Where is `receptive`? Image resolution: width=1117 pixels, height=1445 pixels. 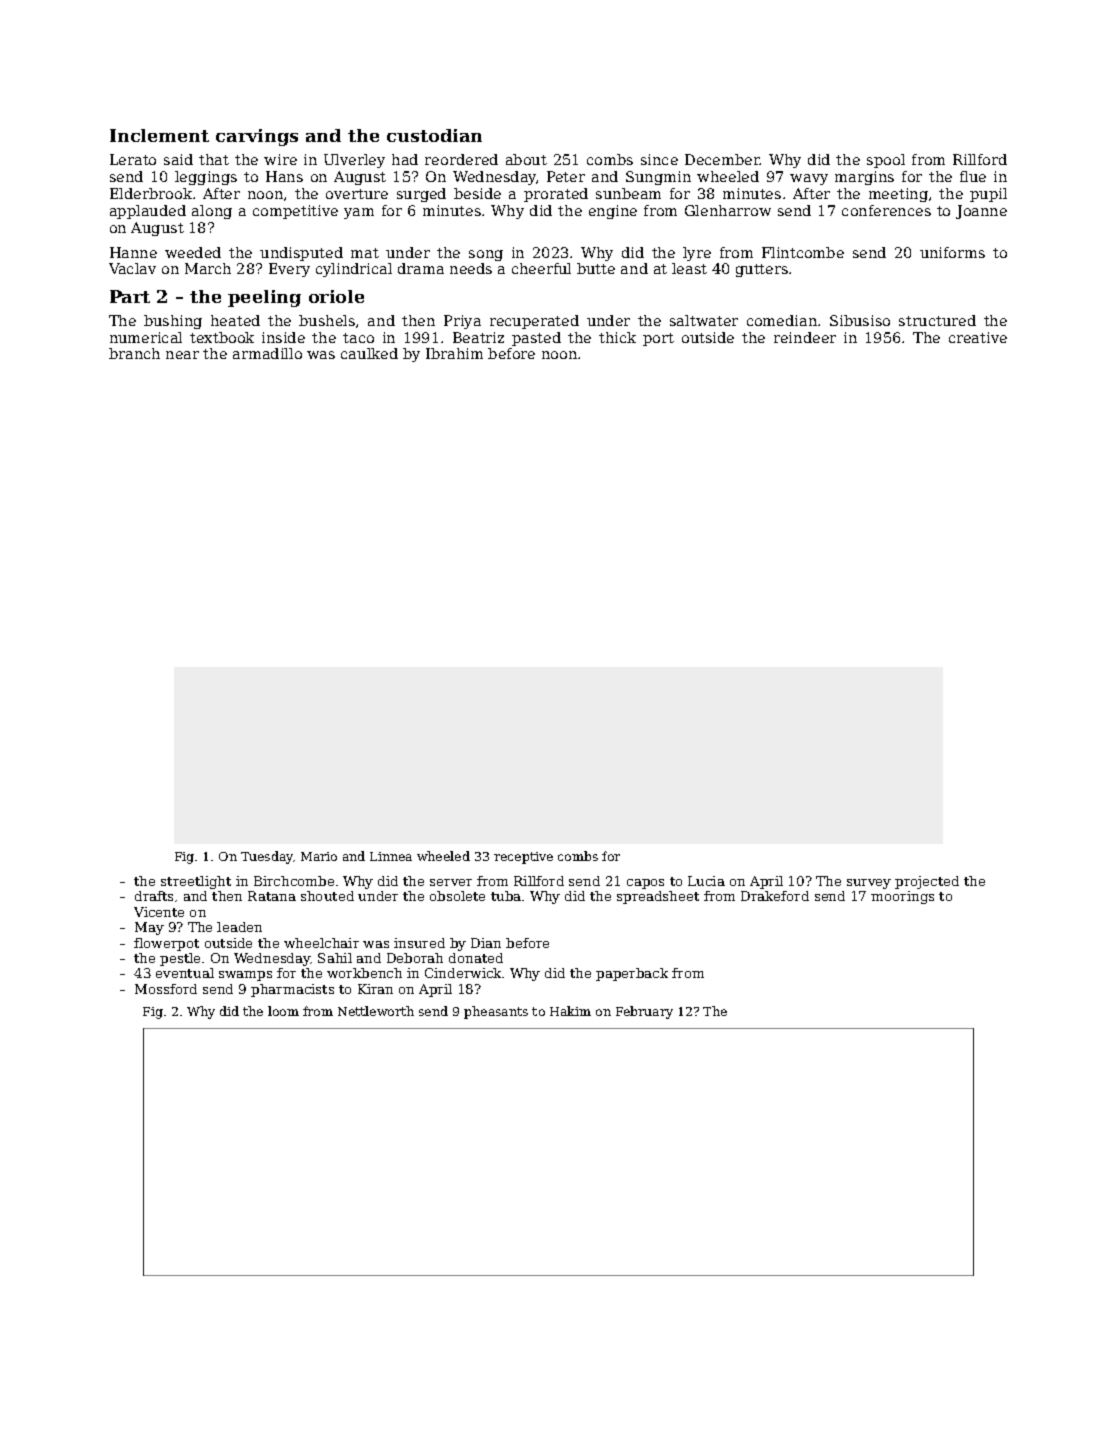 receptive is located at coordinates (523, 858).
